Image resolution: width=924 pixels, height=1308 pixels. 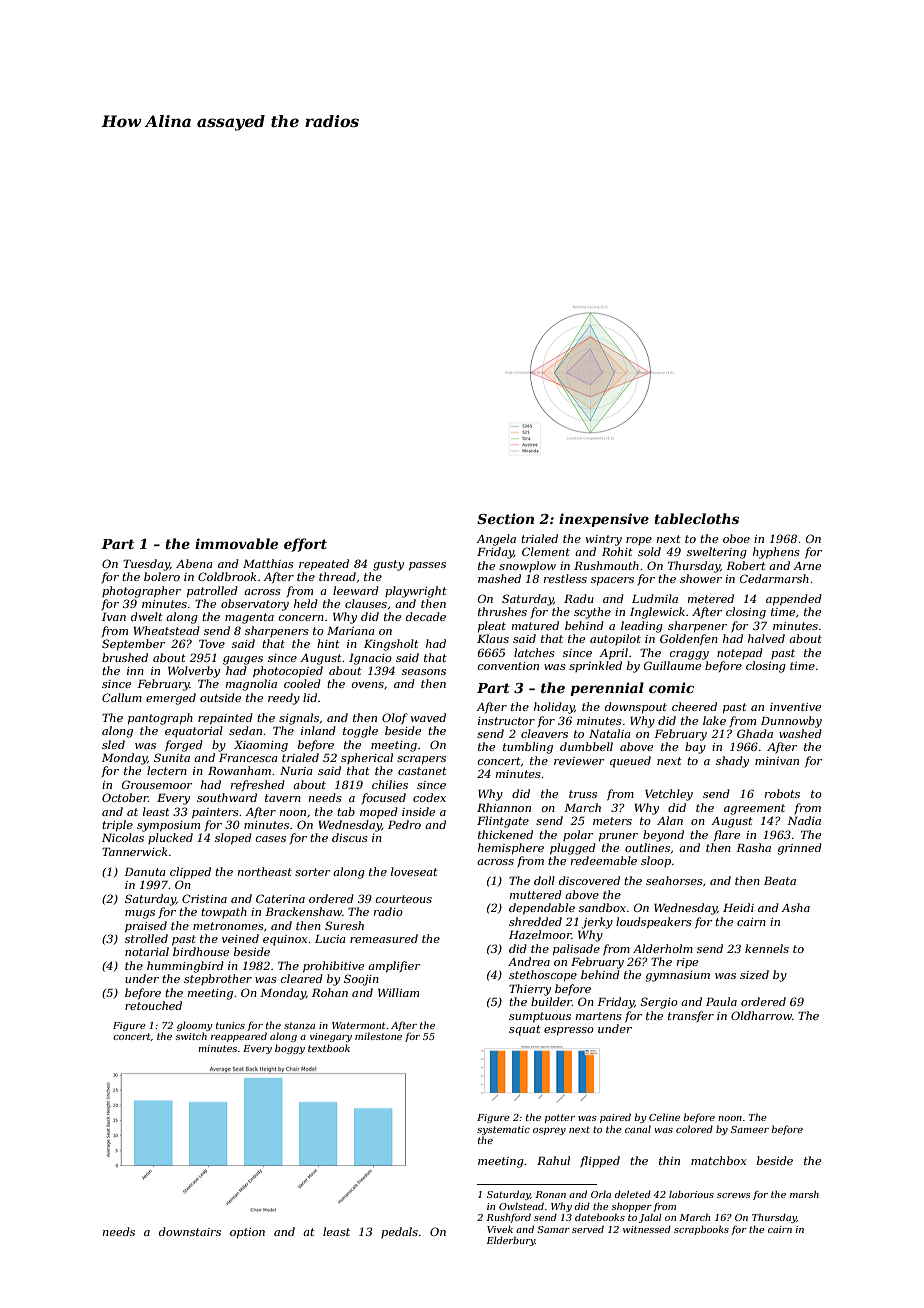 I want to click on cheered, so click(x=694, y=706).
